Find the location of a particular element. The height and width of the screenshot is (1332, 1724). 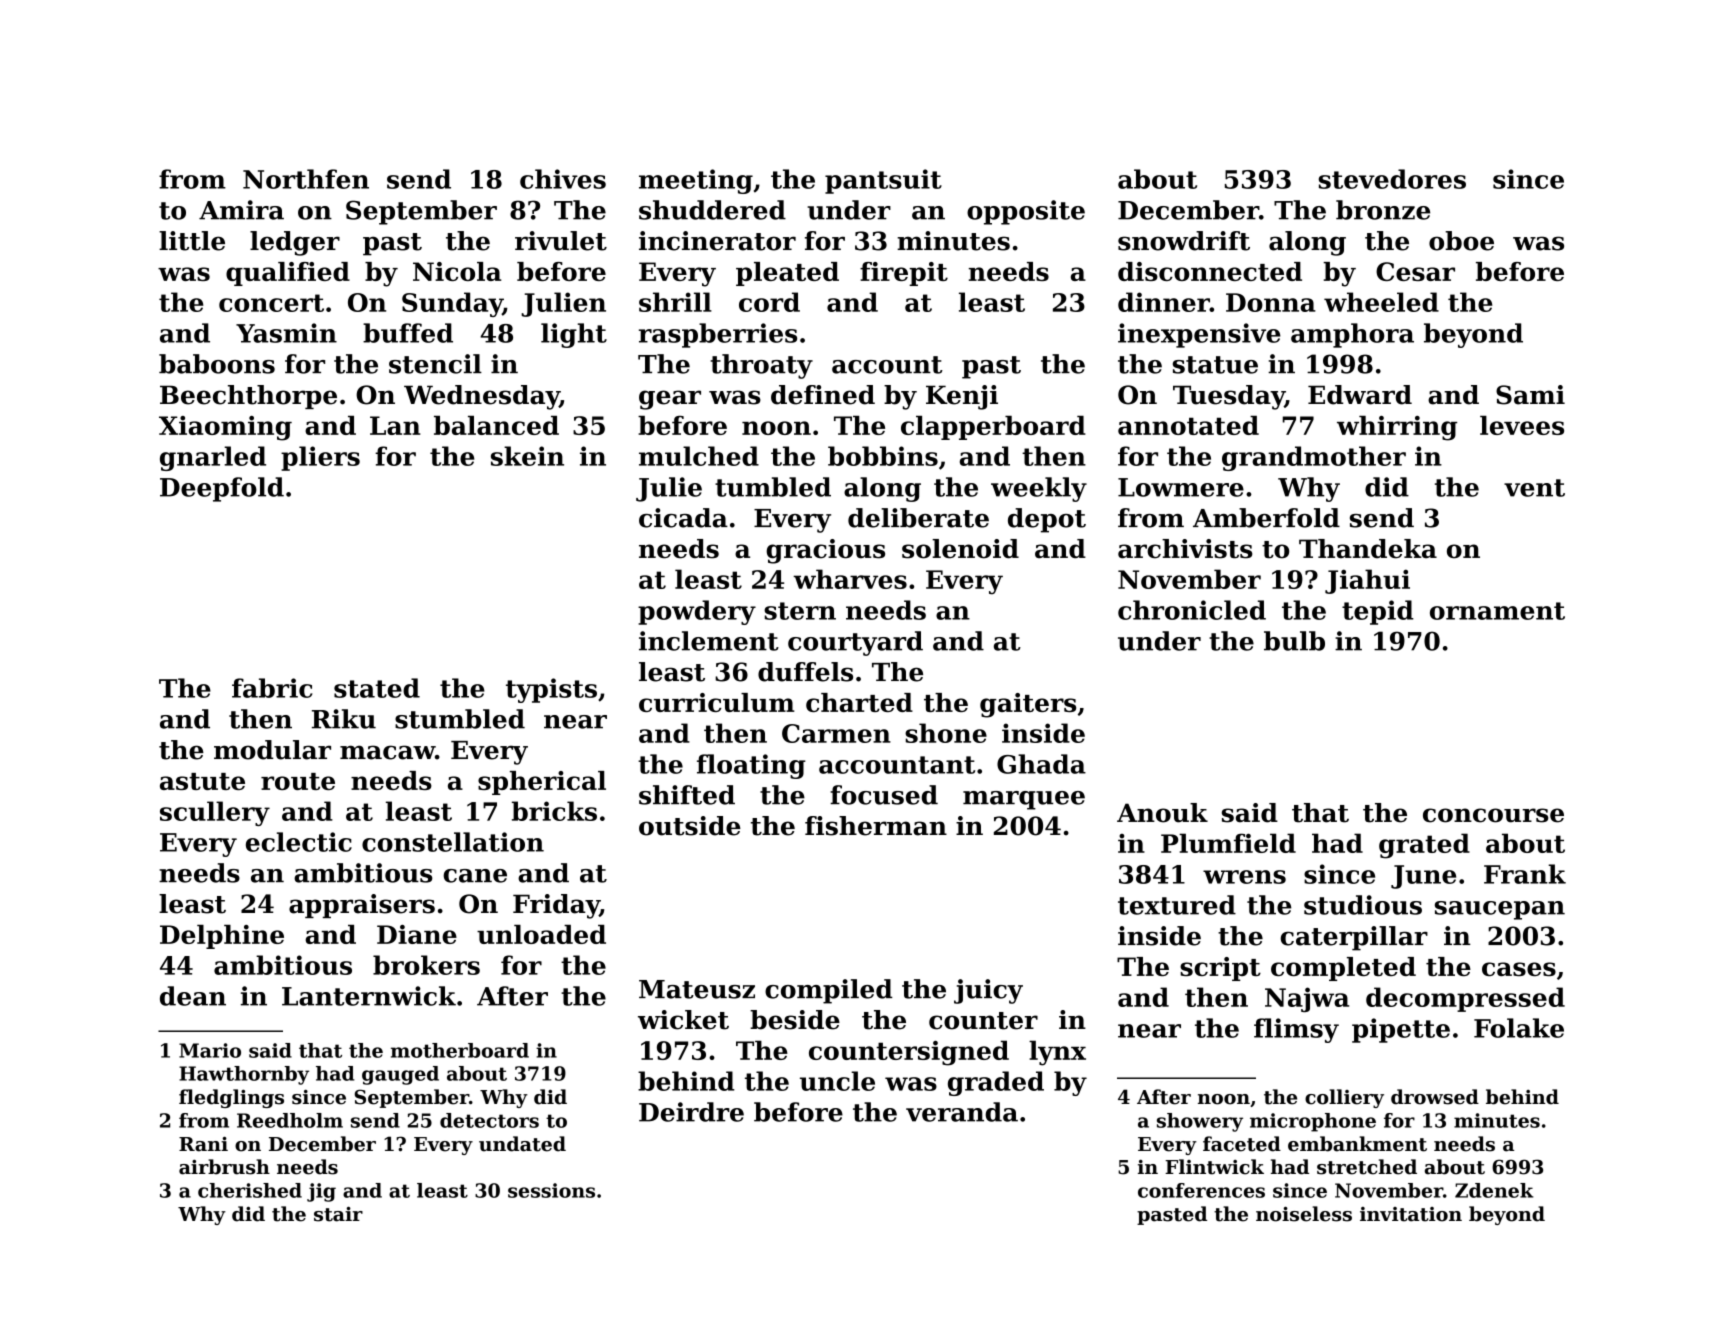

Lanternwick is located at coordinates (369, 996).
